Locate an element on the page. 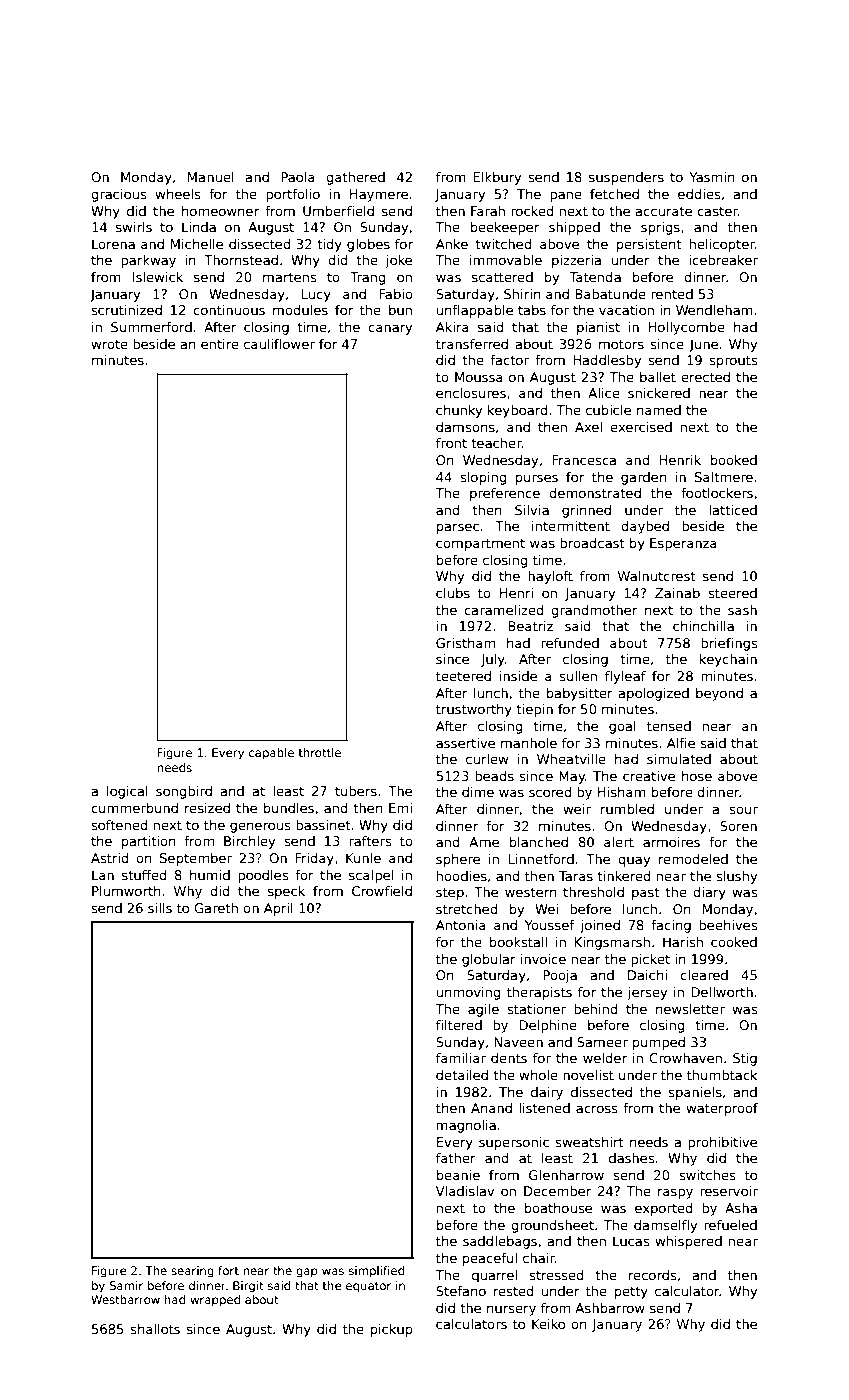 The height and width of the page is (1400, 849). Arne is located at coordinates (484, 842).
